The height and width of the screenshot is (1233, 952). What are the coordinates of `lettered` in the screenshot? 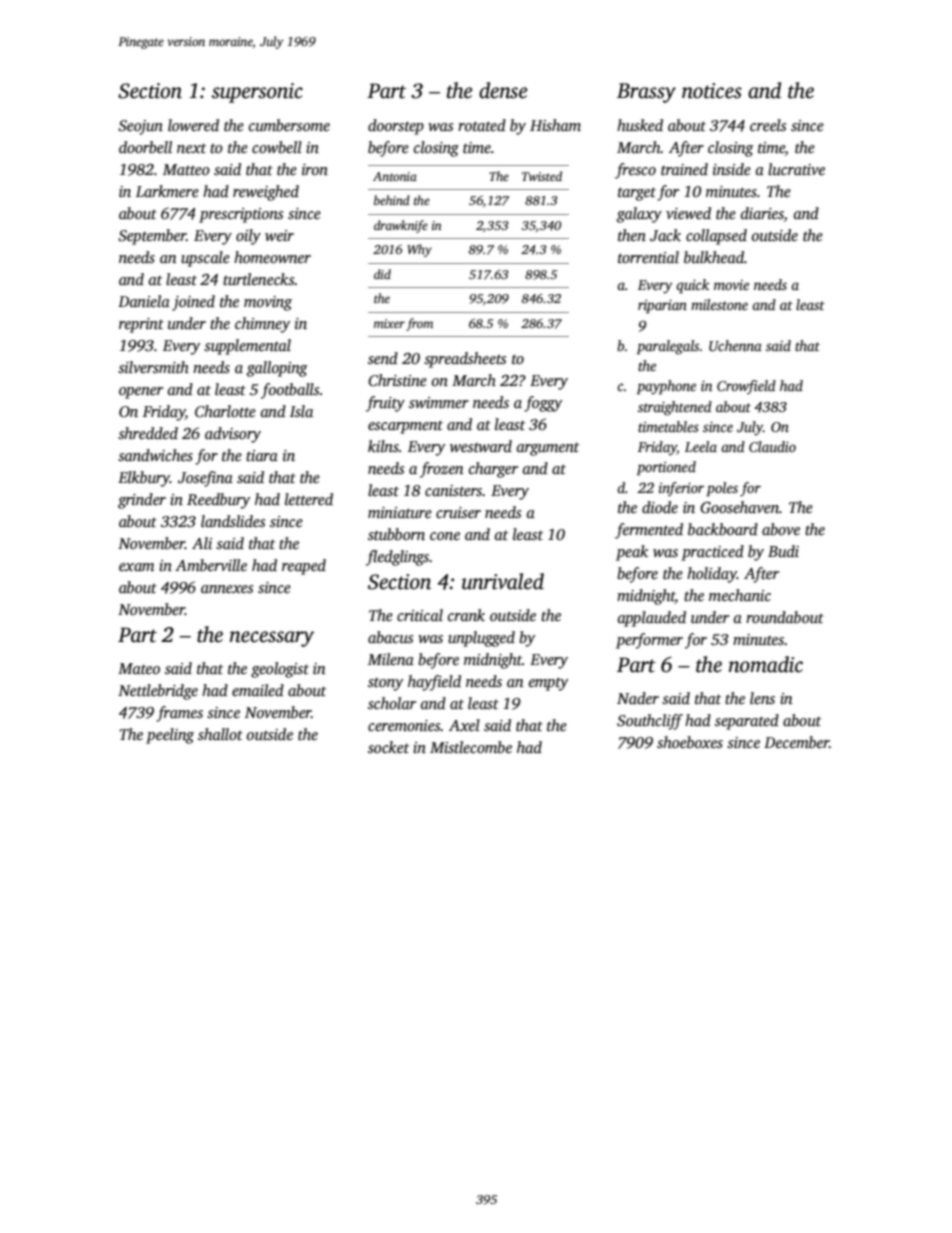 It's located at (309, 499).
